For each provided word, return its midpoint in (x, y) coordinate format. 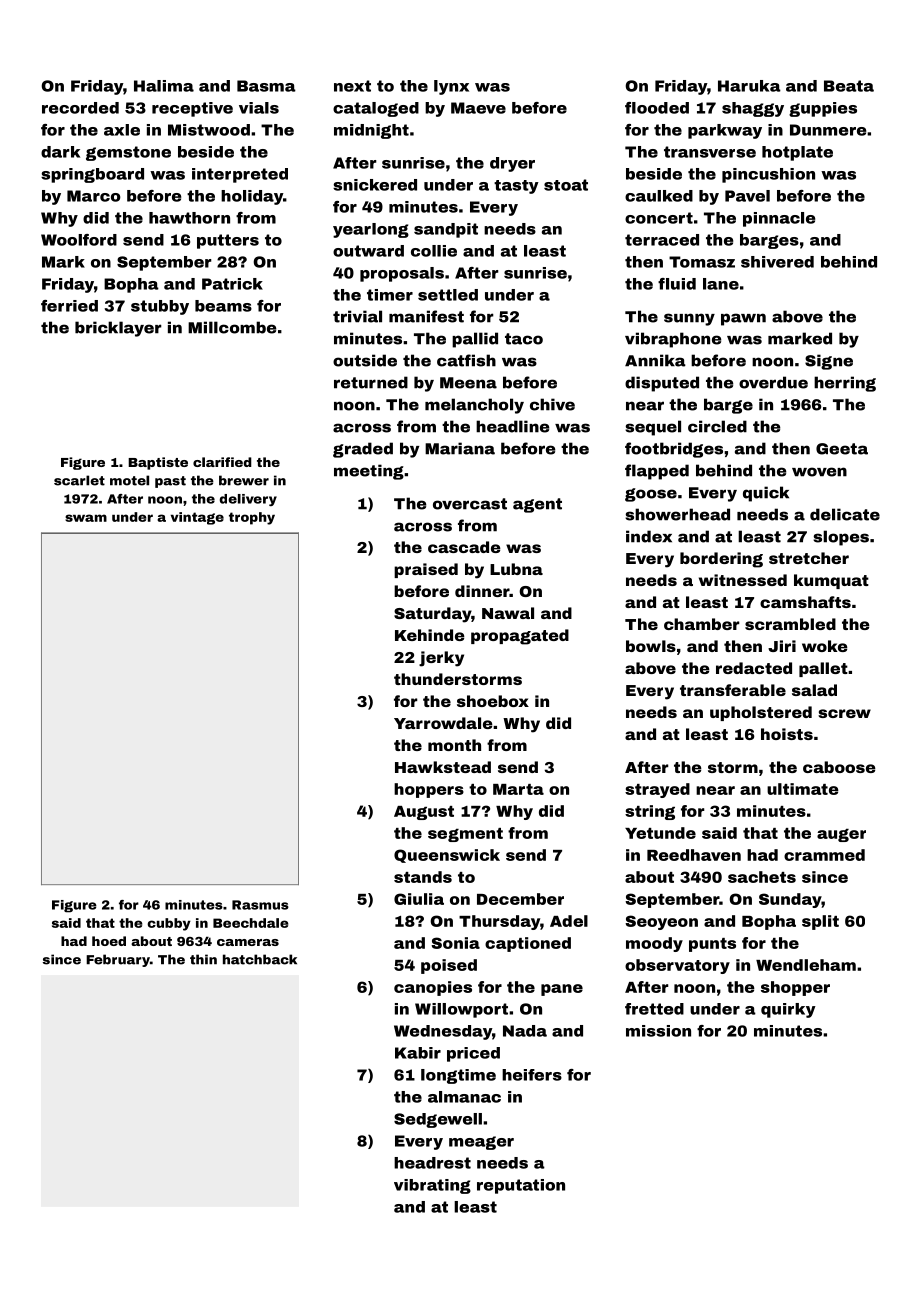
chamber (702, 624)
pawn (743, 319)
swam (86, 518)
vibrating (432, 1186)
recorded (80, 108)
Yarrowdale (443, 723)
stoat (566, 185)
